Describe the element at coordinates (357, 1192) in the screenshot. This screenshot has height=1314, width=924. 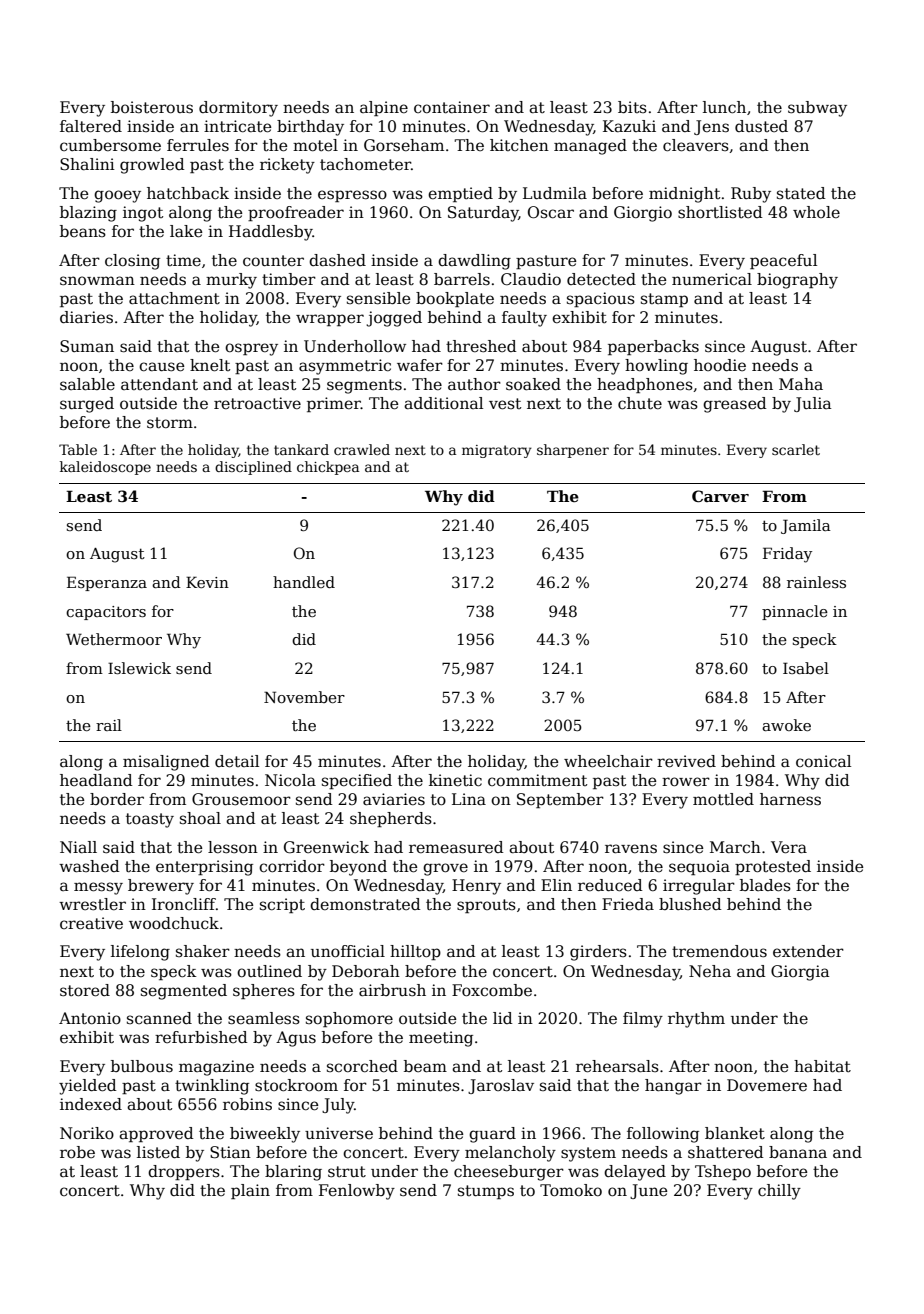
I see `Fenlowby` at that location.
